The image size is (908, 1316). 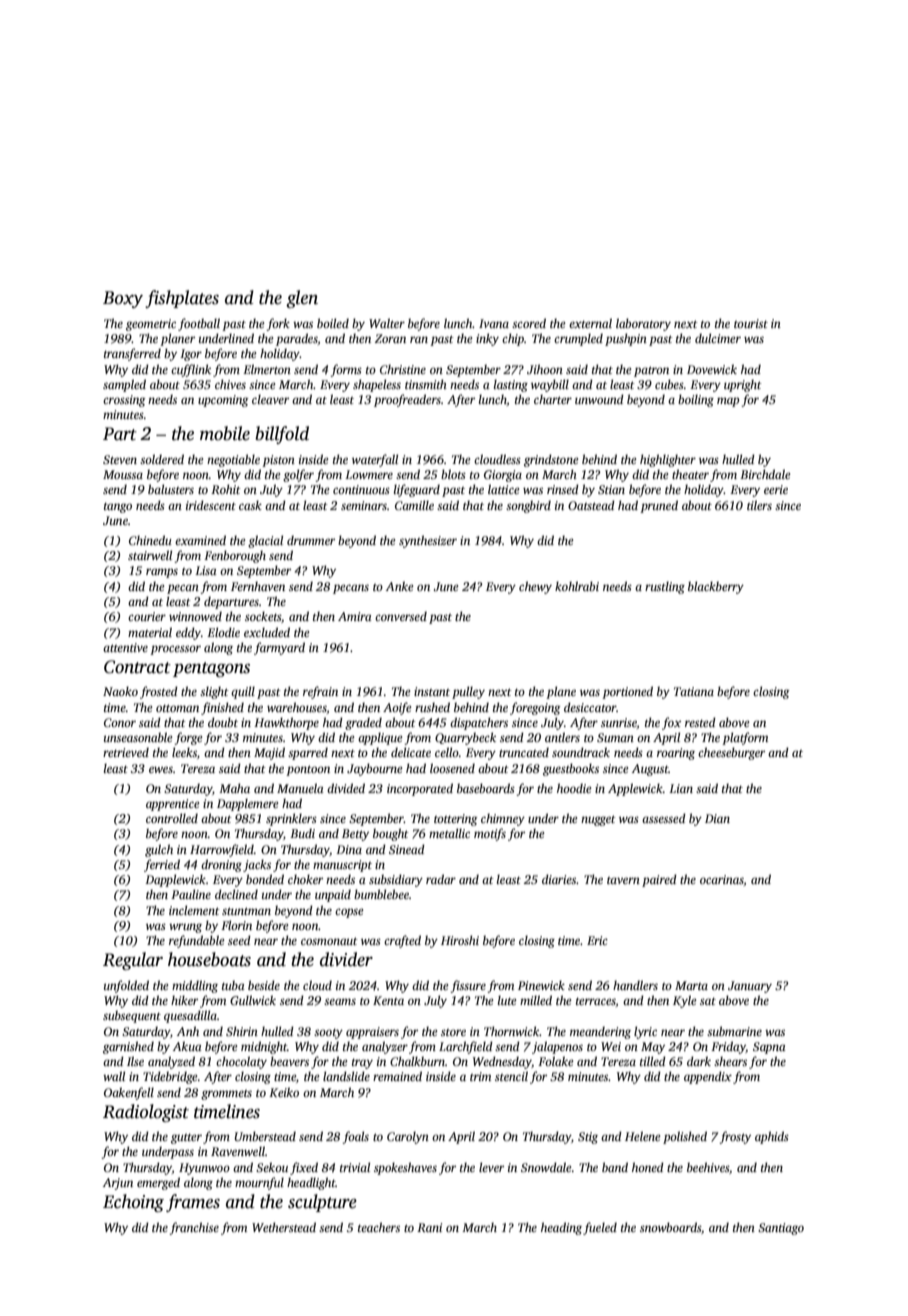 What do you see at coordinates (355, 616) in the screenshot?
I see `Amira` at bounding box center [355, 616].
